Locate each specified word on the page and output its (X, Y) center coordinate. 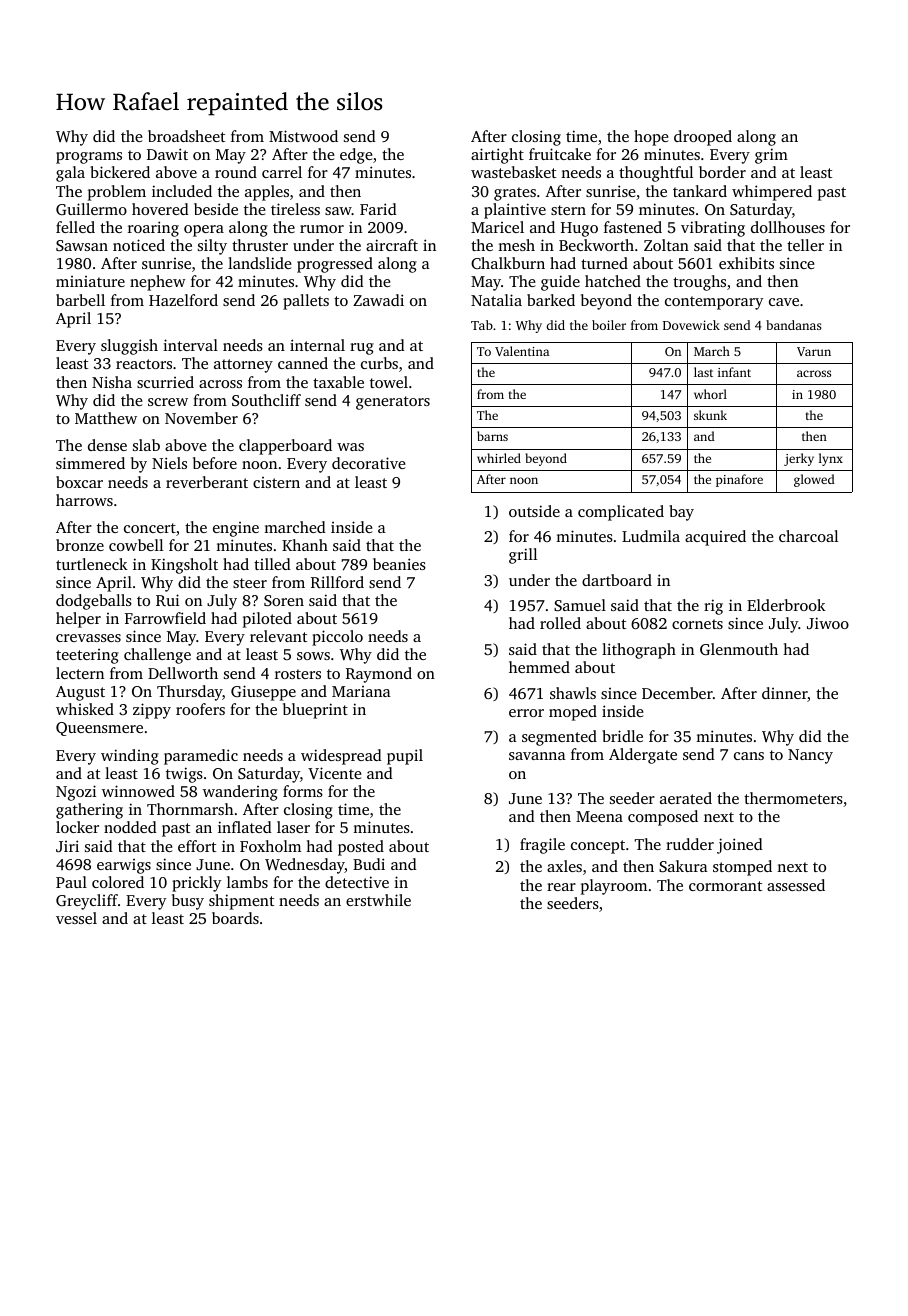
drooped (703, 138)
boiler (609, 325)
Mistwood (303, 136)
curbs (379, 363)
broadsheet (186, 136)
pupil (405, 757)
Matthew (106, 418)
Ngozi (76, 793)
